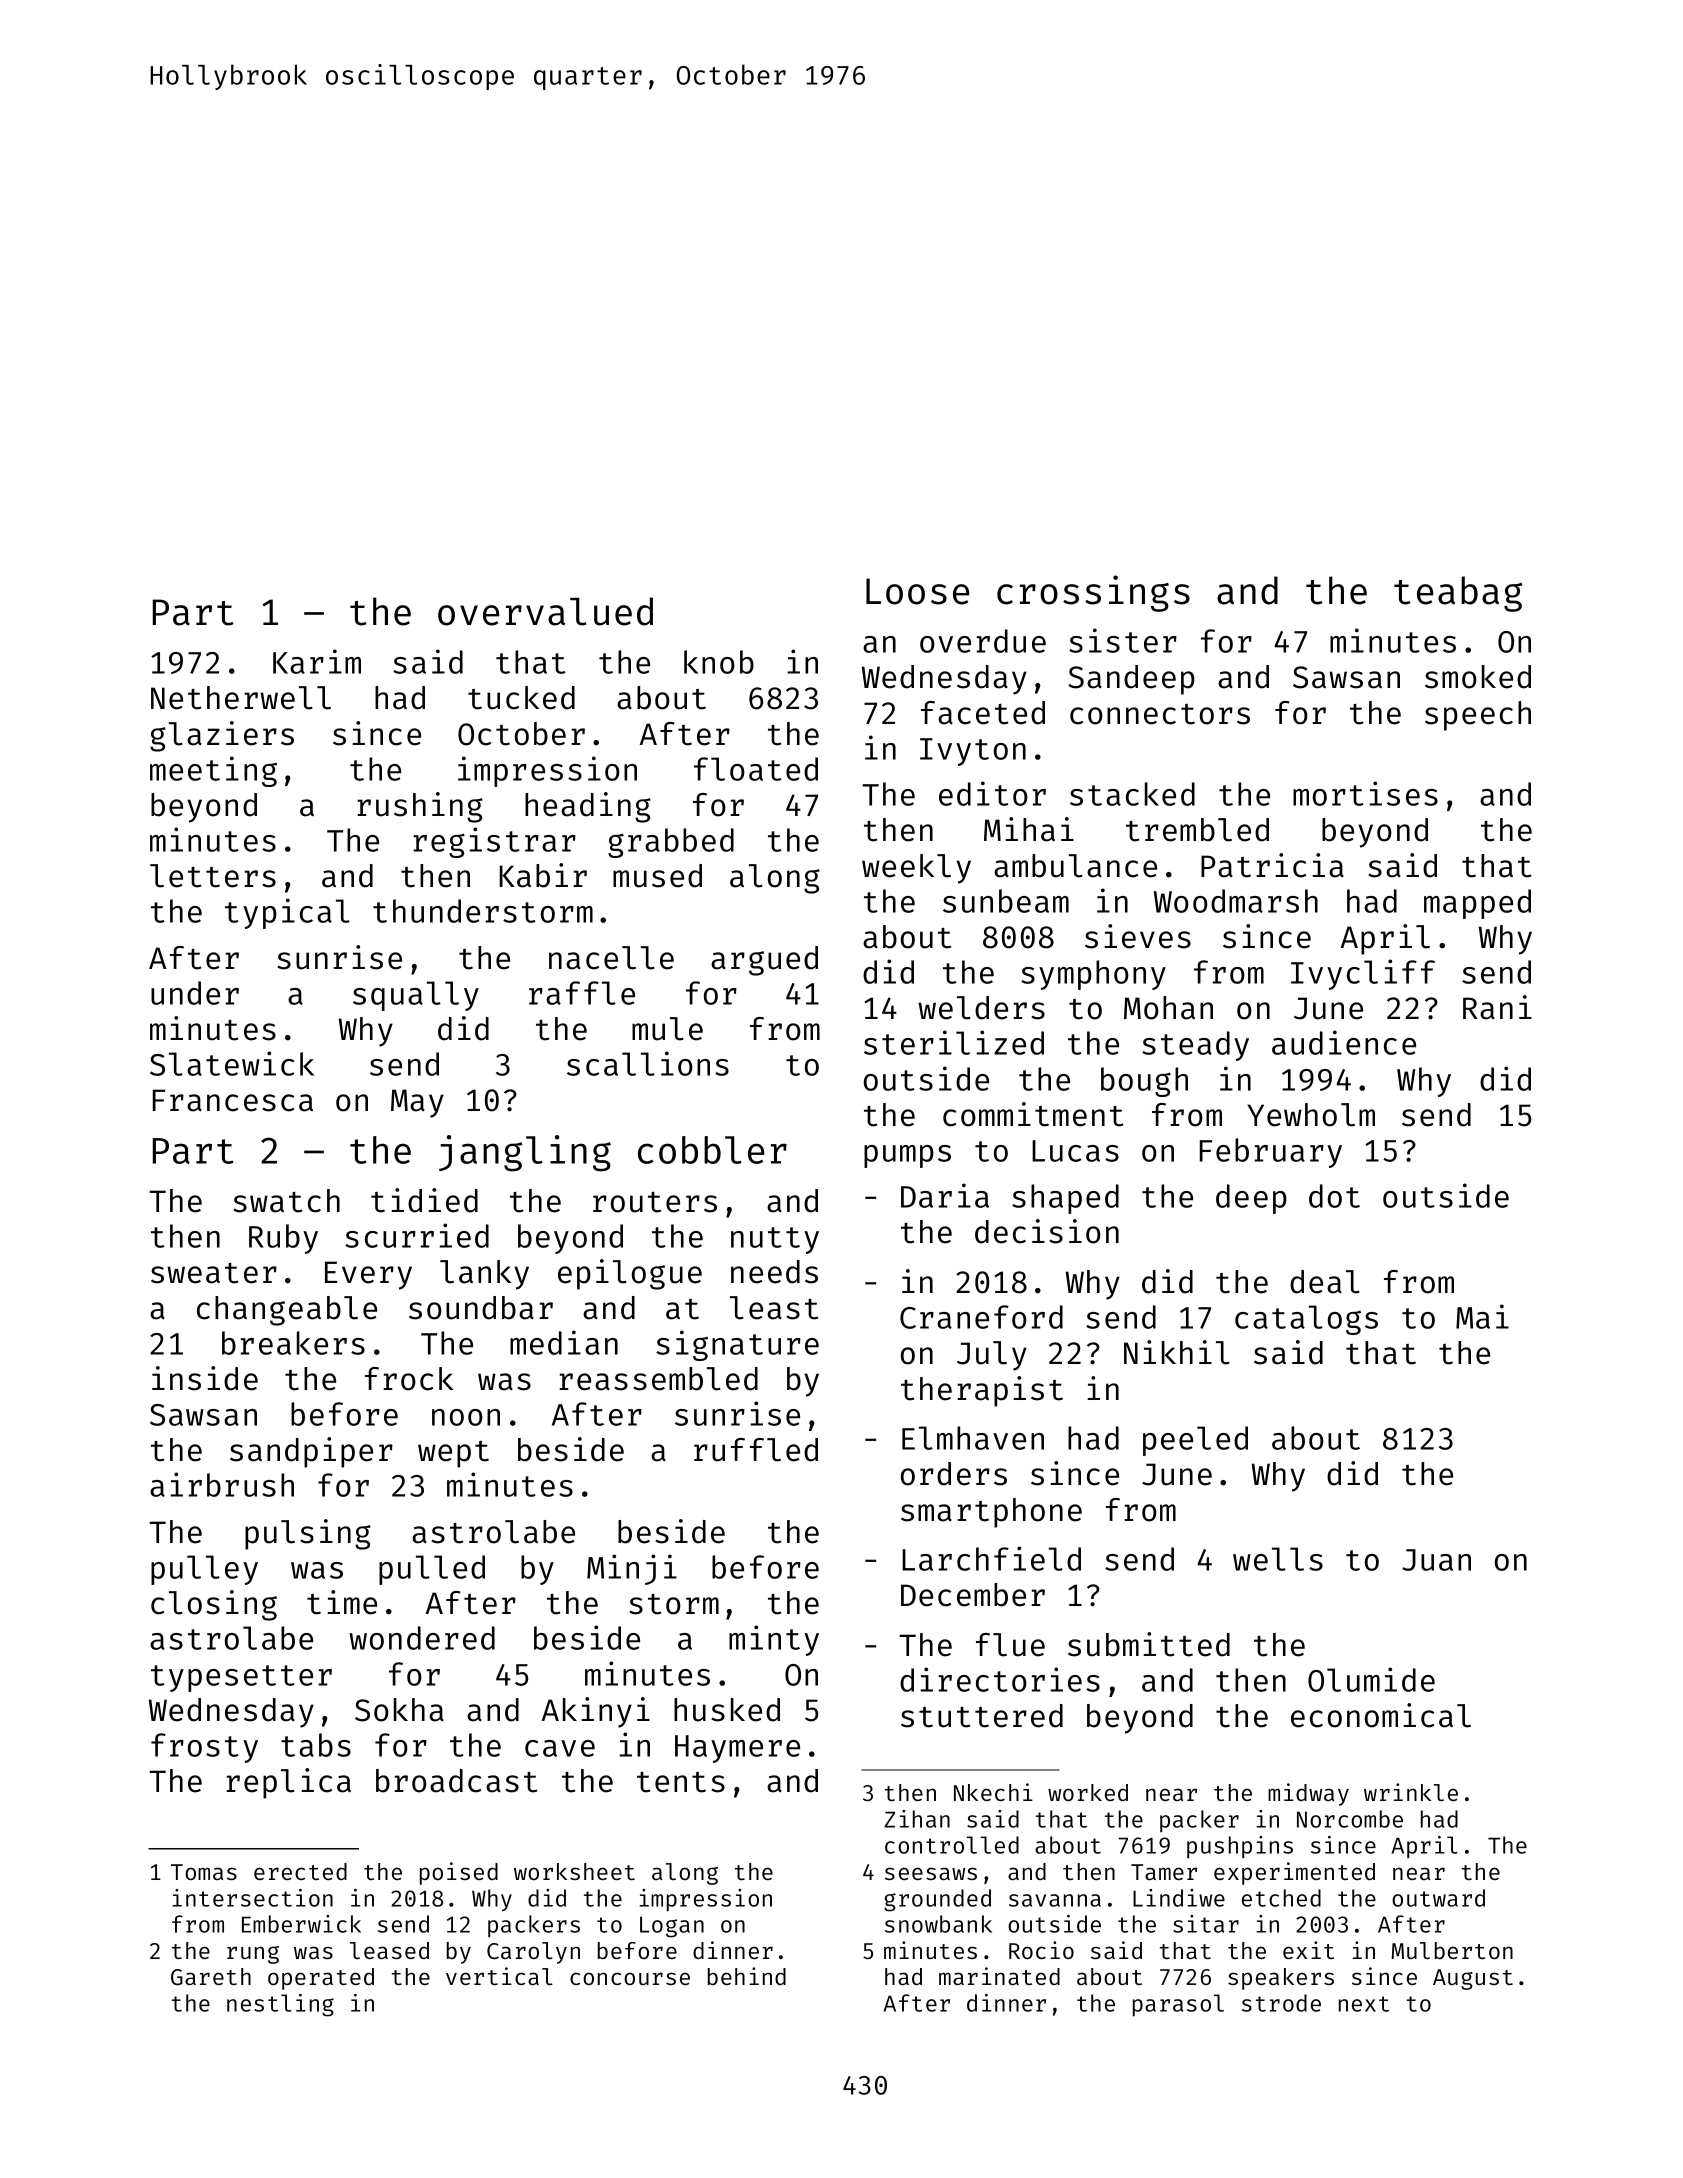  What do you see at coordinates (917, 591) in the document?
I see `Loose` at bounding box center [917, 591].
